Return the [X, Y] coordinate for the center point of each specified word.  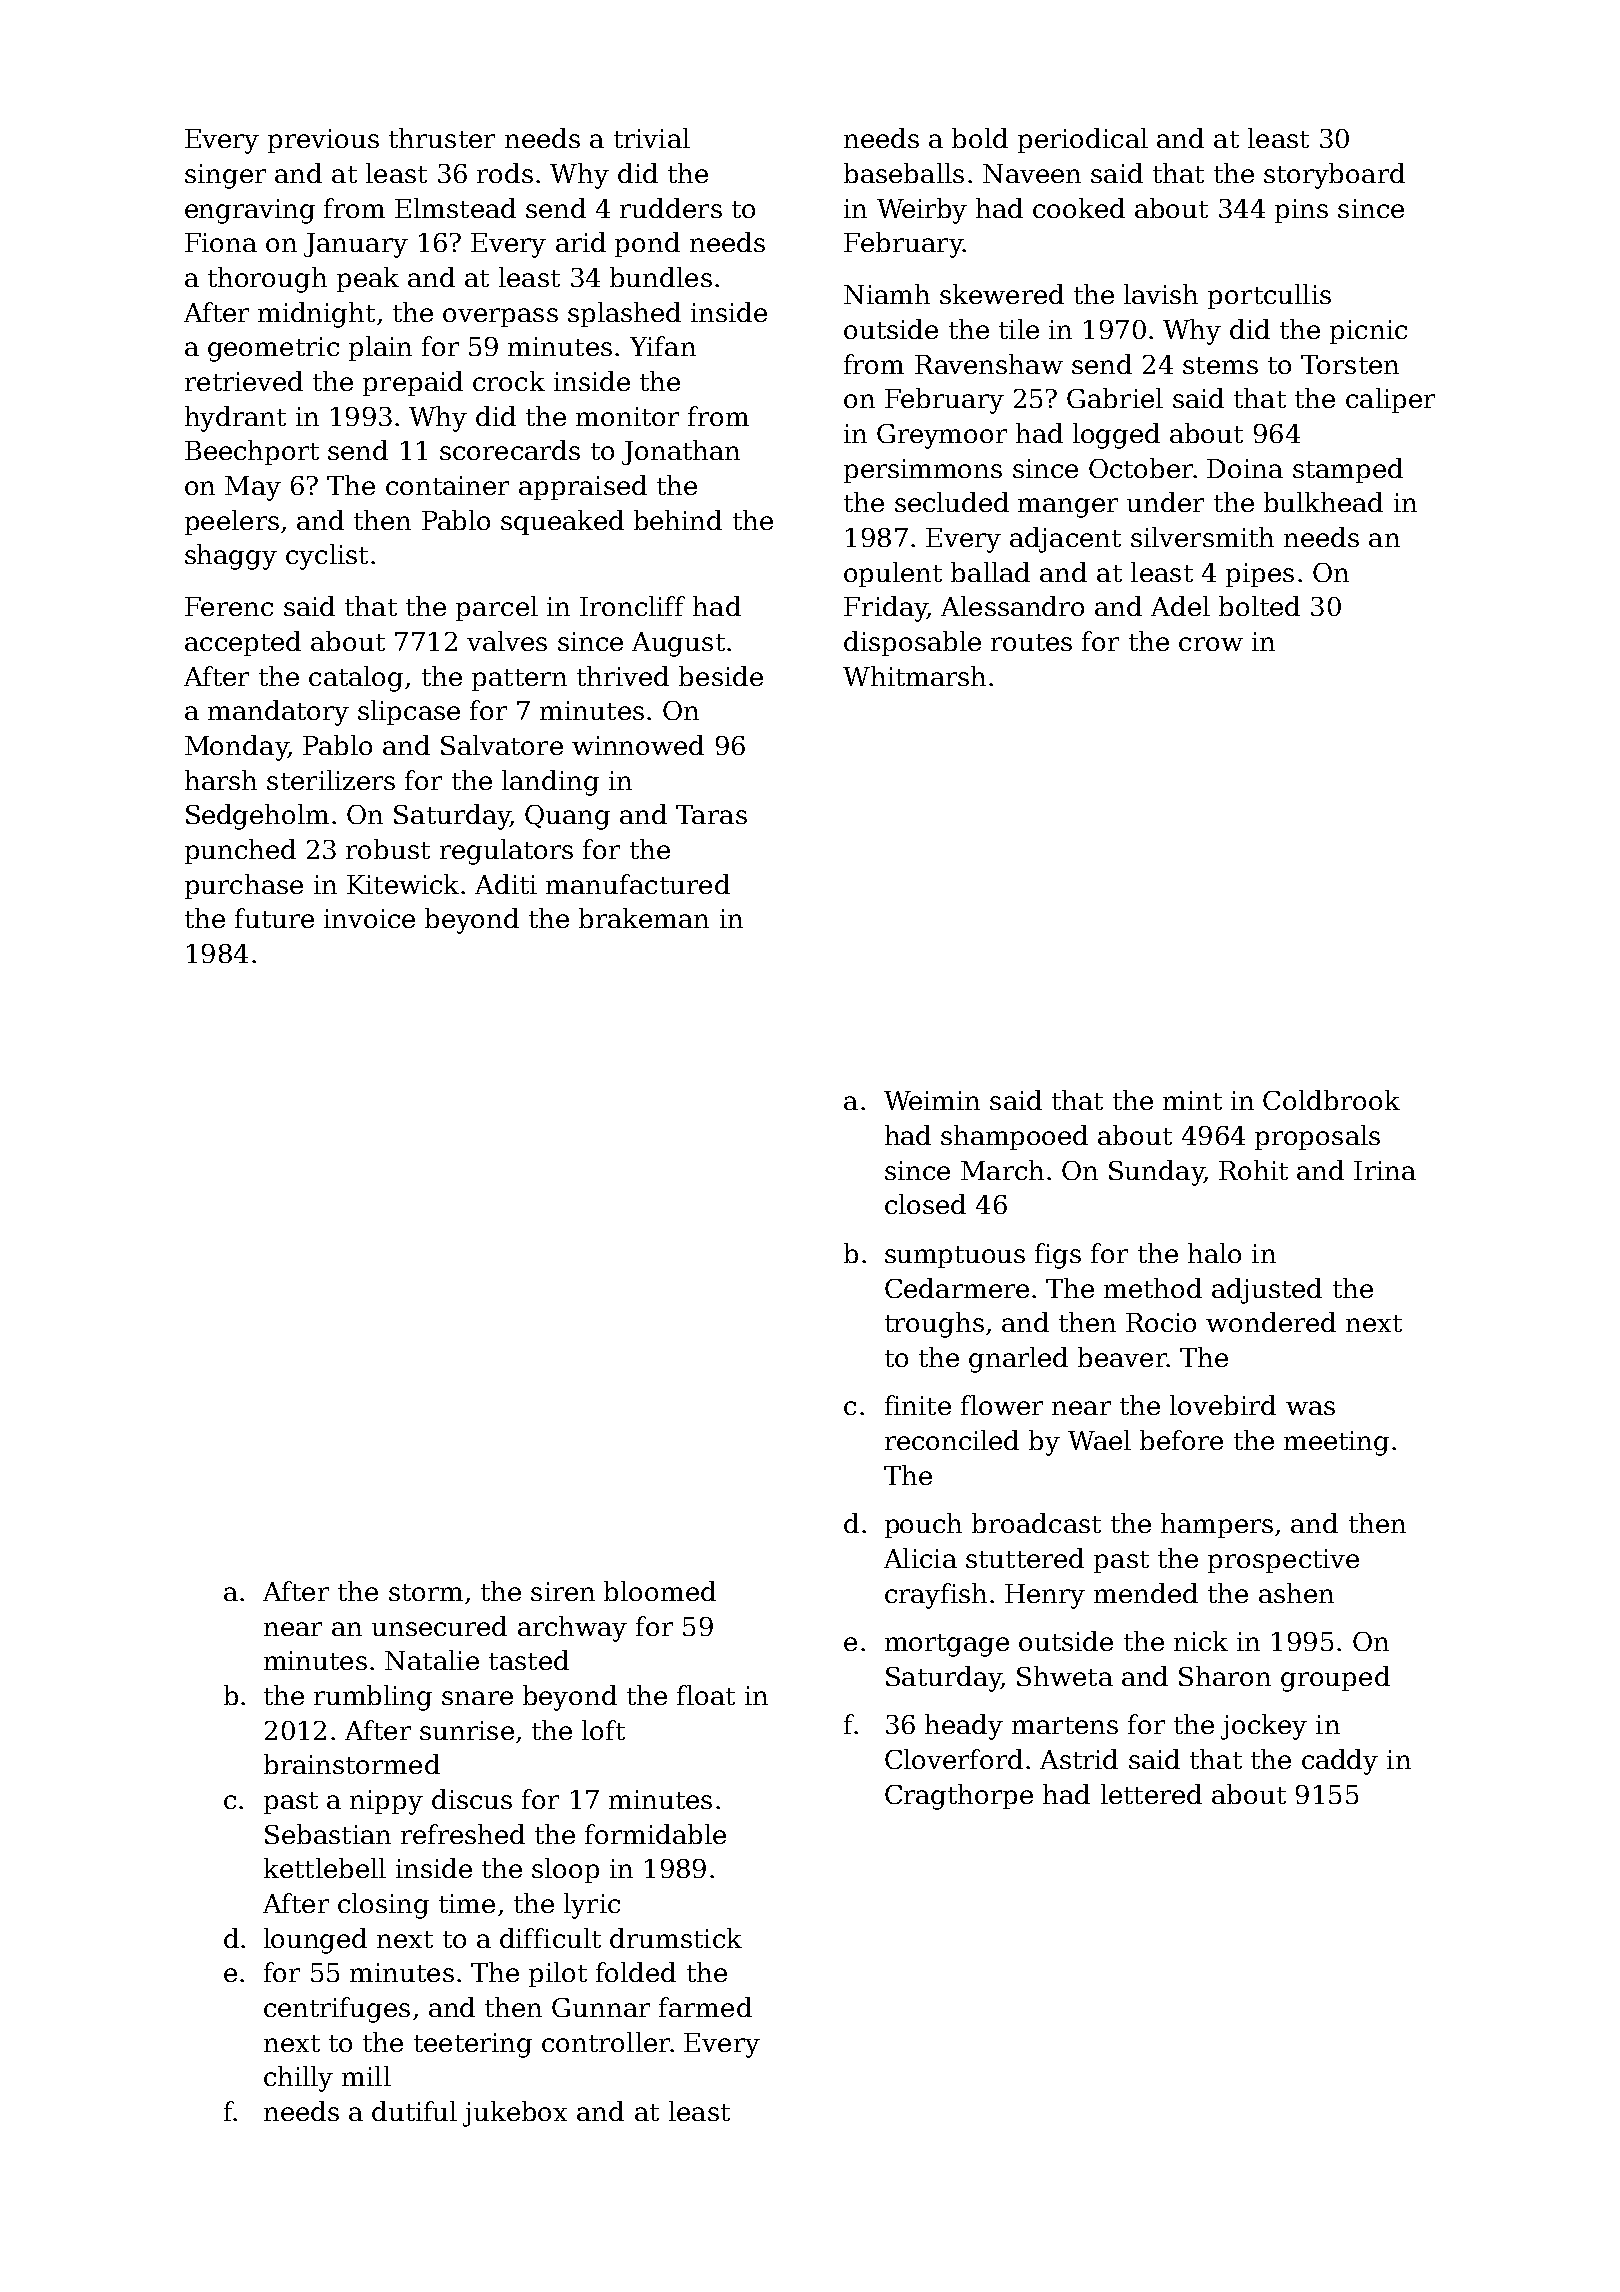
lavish [1161, 294]
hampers [1217, 1525]
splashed [624, 314]
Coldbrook [1331, 1100]
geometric [273, 349]
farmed [705, 2007]
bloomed [660, 1591]
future [274, 918]
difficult [550, 1938]
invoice [369, 918]
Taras [711, 814]
